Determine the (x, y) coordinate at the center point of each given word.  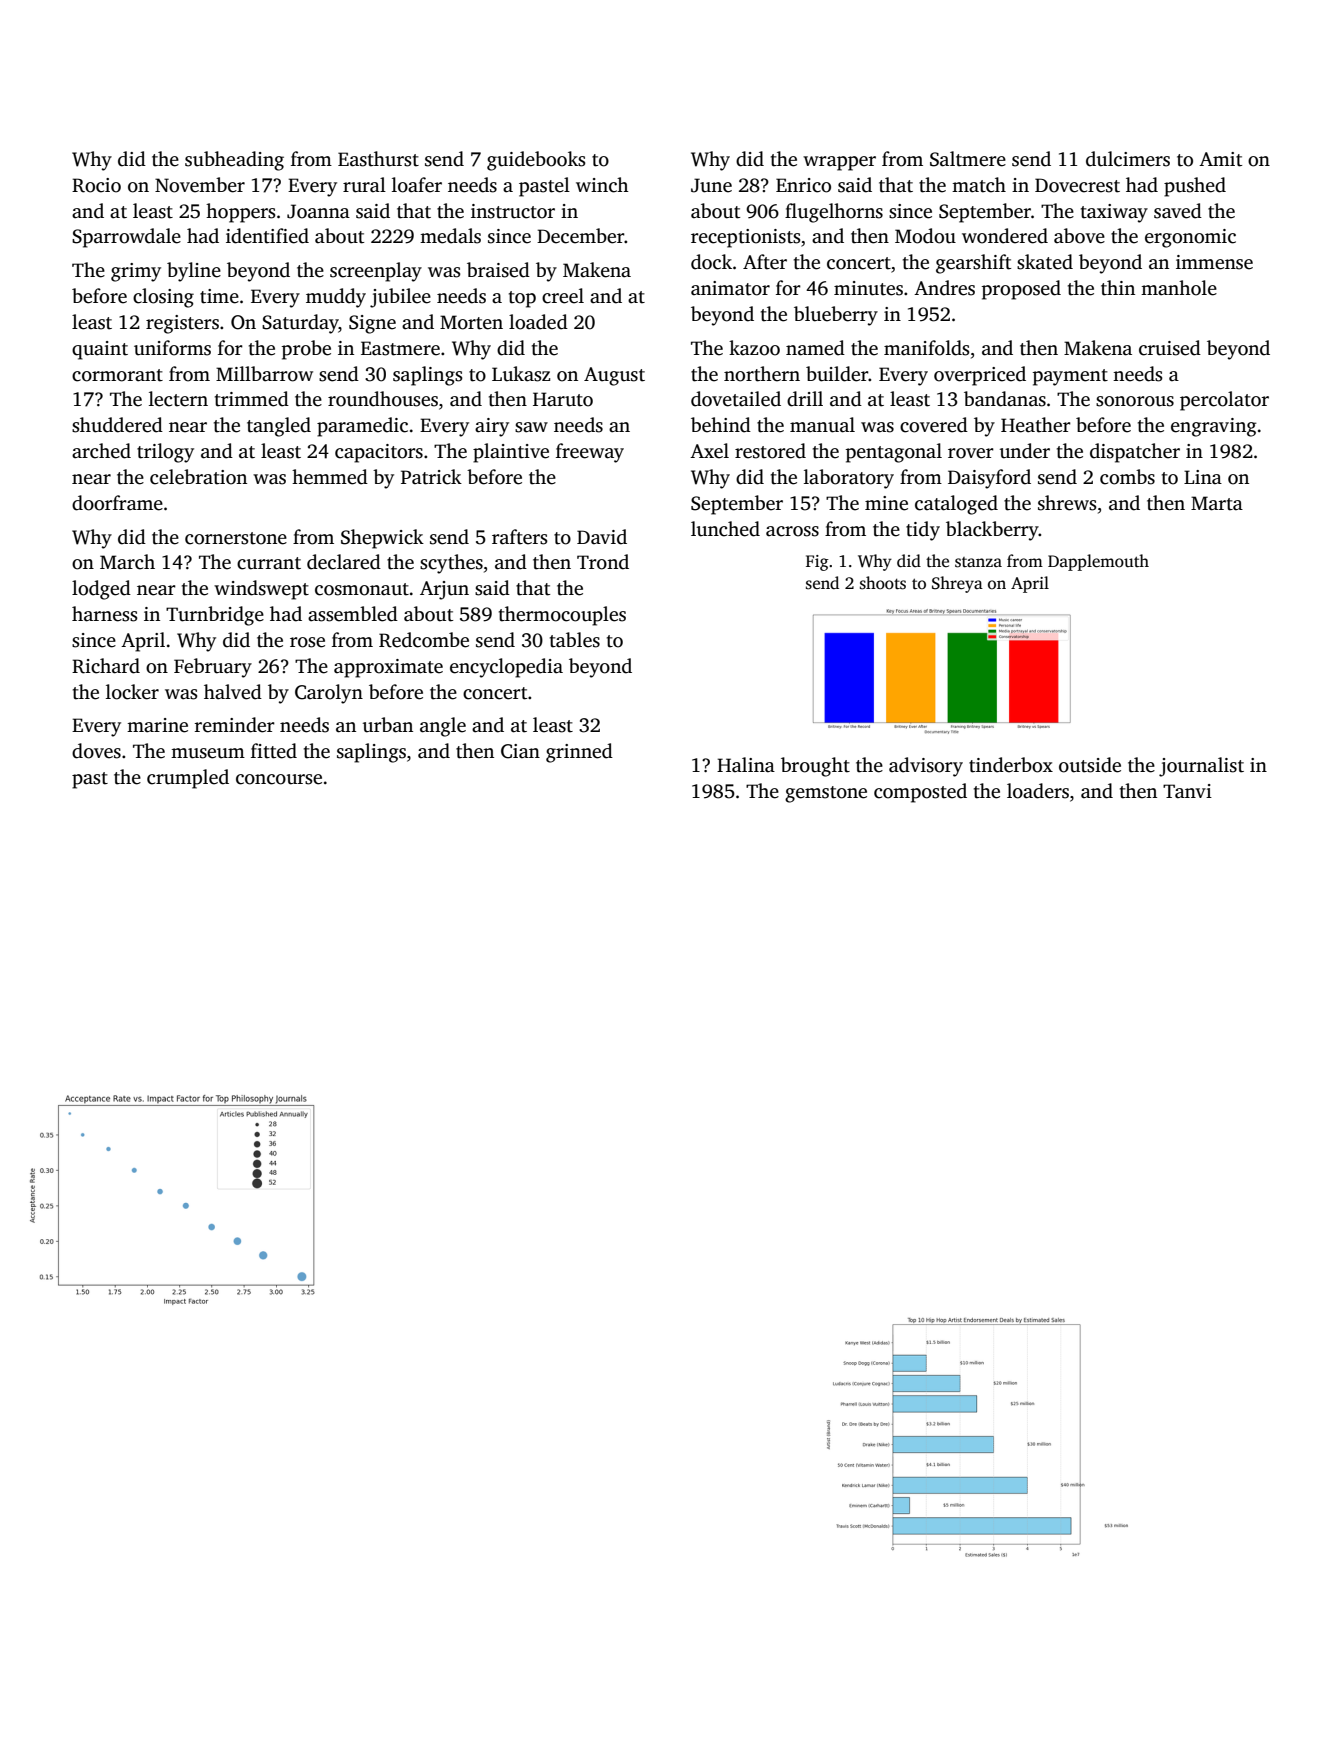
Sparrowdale (126, 238)
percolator (1224, 401)
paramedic (362, 427)
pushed (1195, 187)
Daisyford (989, 479)
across (792, 531)
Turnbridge (215, 616)
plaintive (511, 453)
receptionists (745, 238)
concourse (279, 779)
